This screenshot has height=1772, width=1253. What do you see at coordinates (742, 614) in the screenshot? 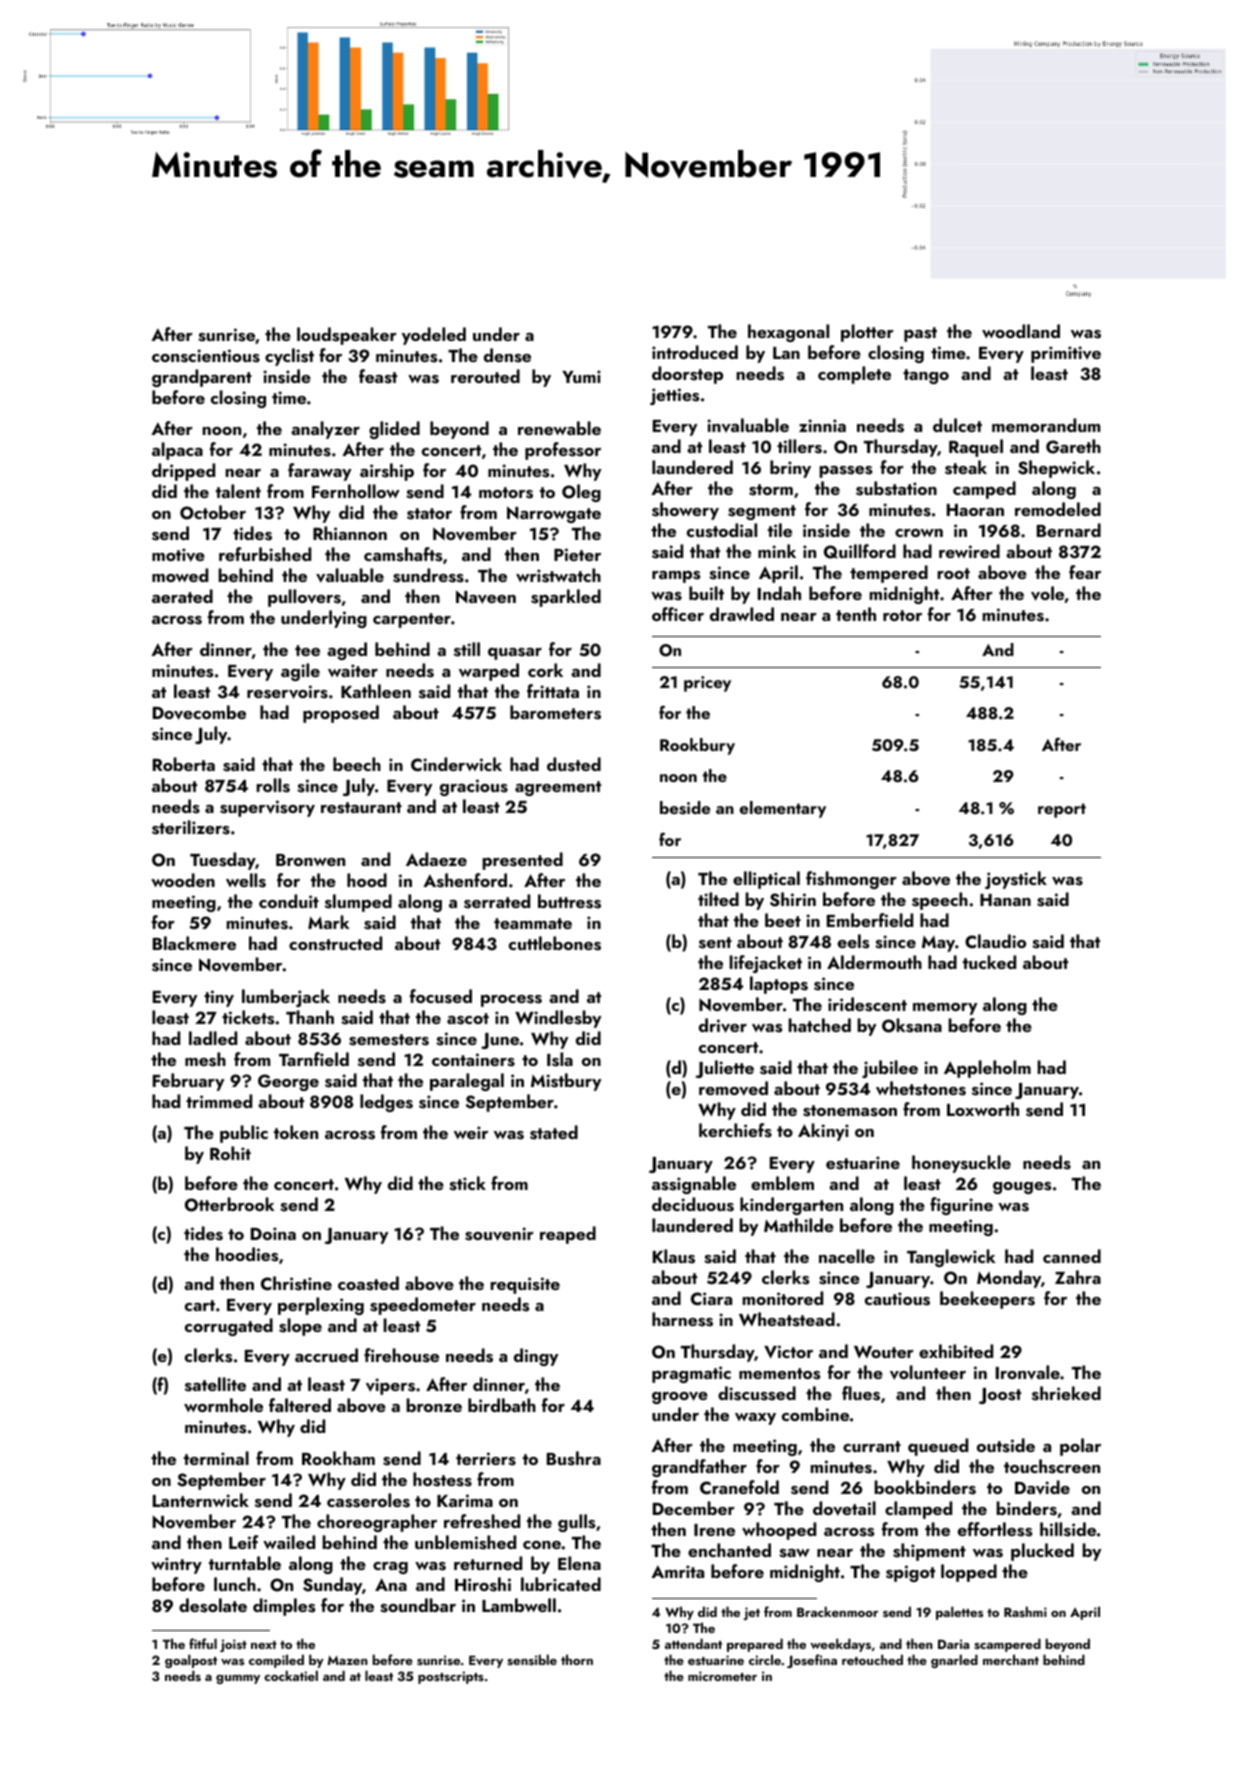
I see `drawled` at bounding box center [742, 614].
